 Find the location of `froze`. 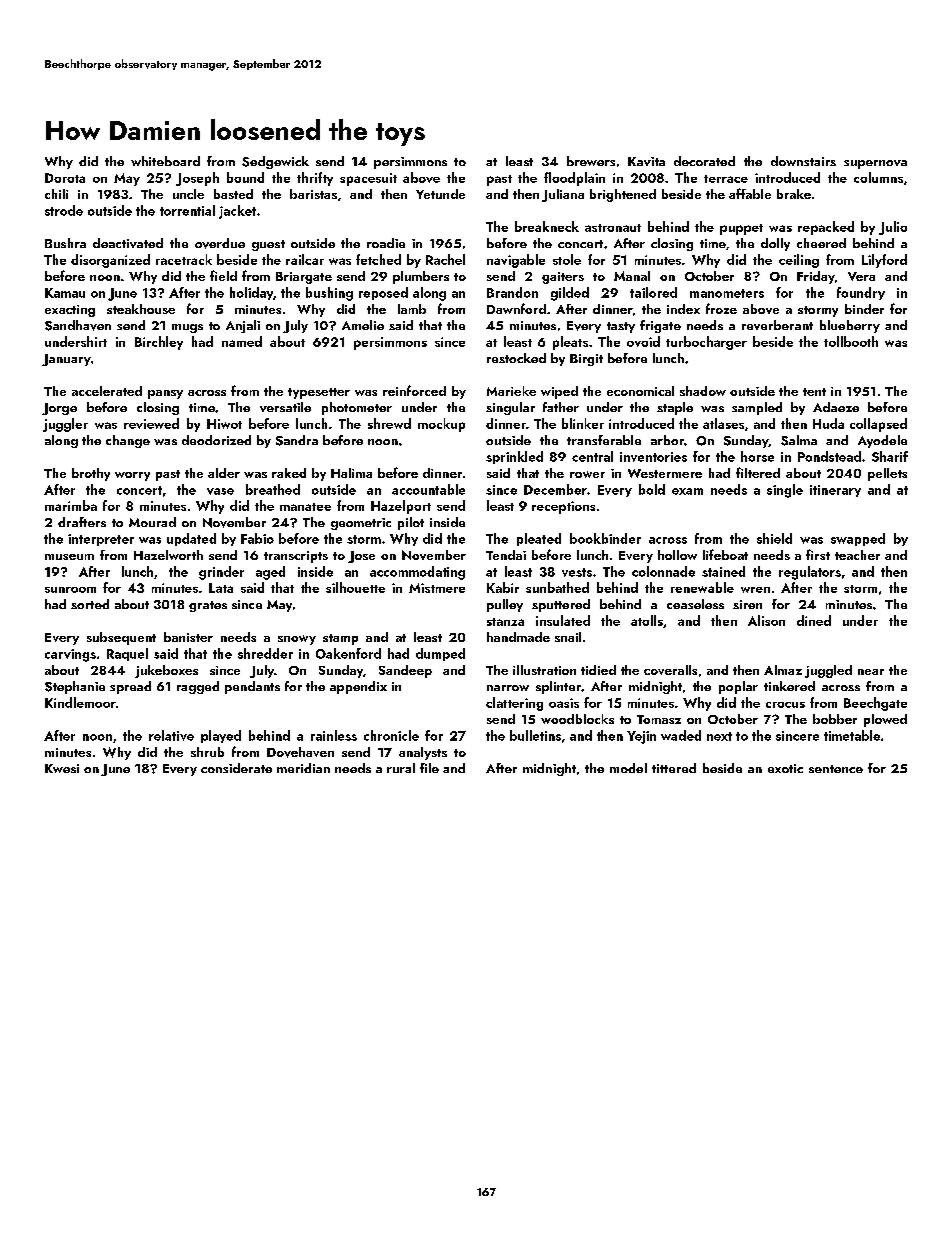

froze is located at coordinates (721, 308).
